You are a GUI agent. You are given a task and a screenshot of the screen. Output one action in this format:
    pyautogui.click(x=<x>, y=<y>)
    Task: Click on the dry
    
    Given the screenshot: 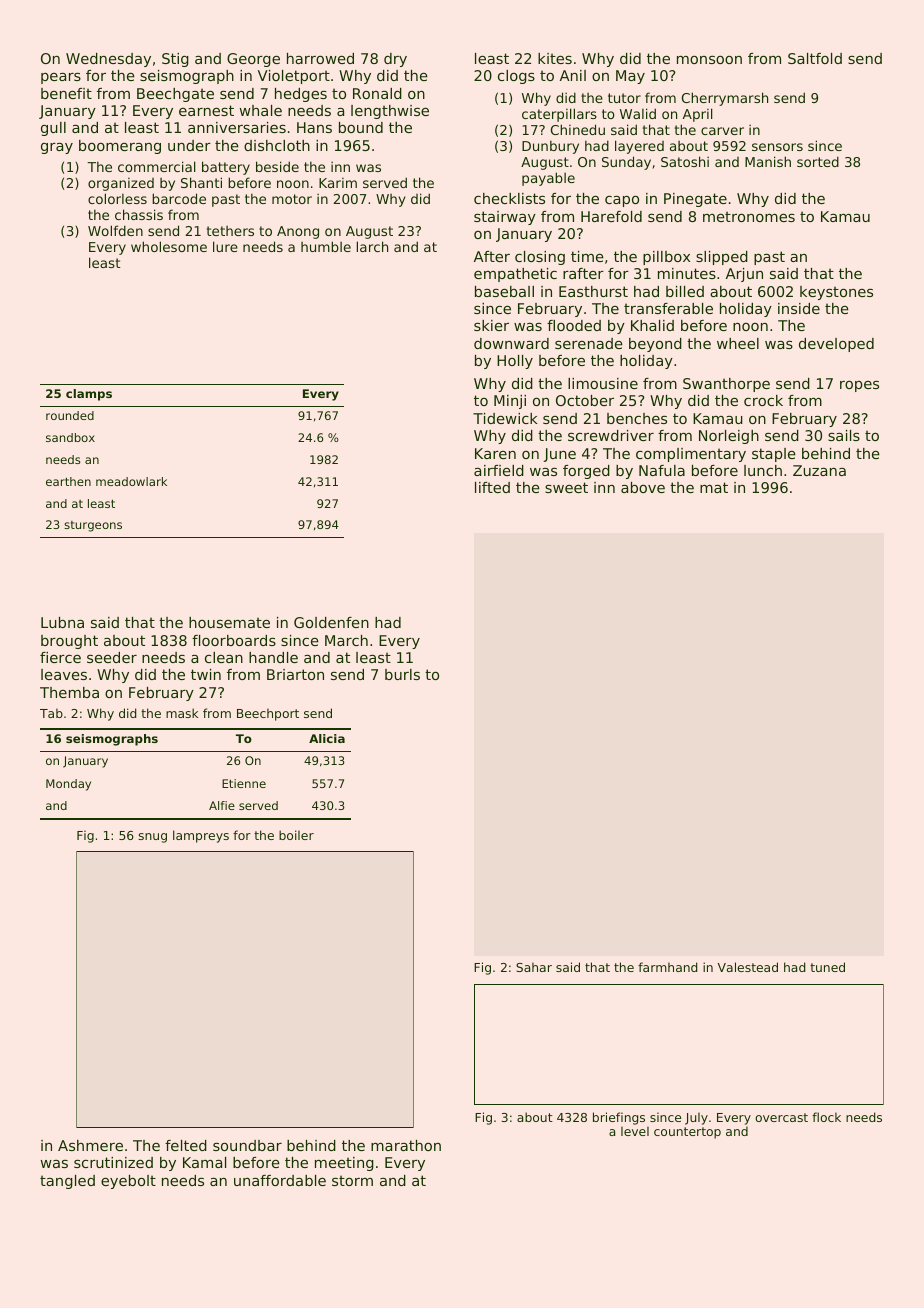 What is the action you would take?
    pyautogui.click(x=395, y=60)
